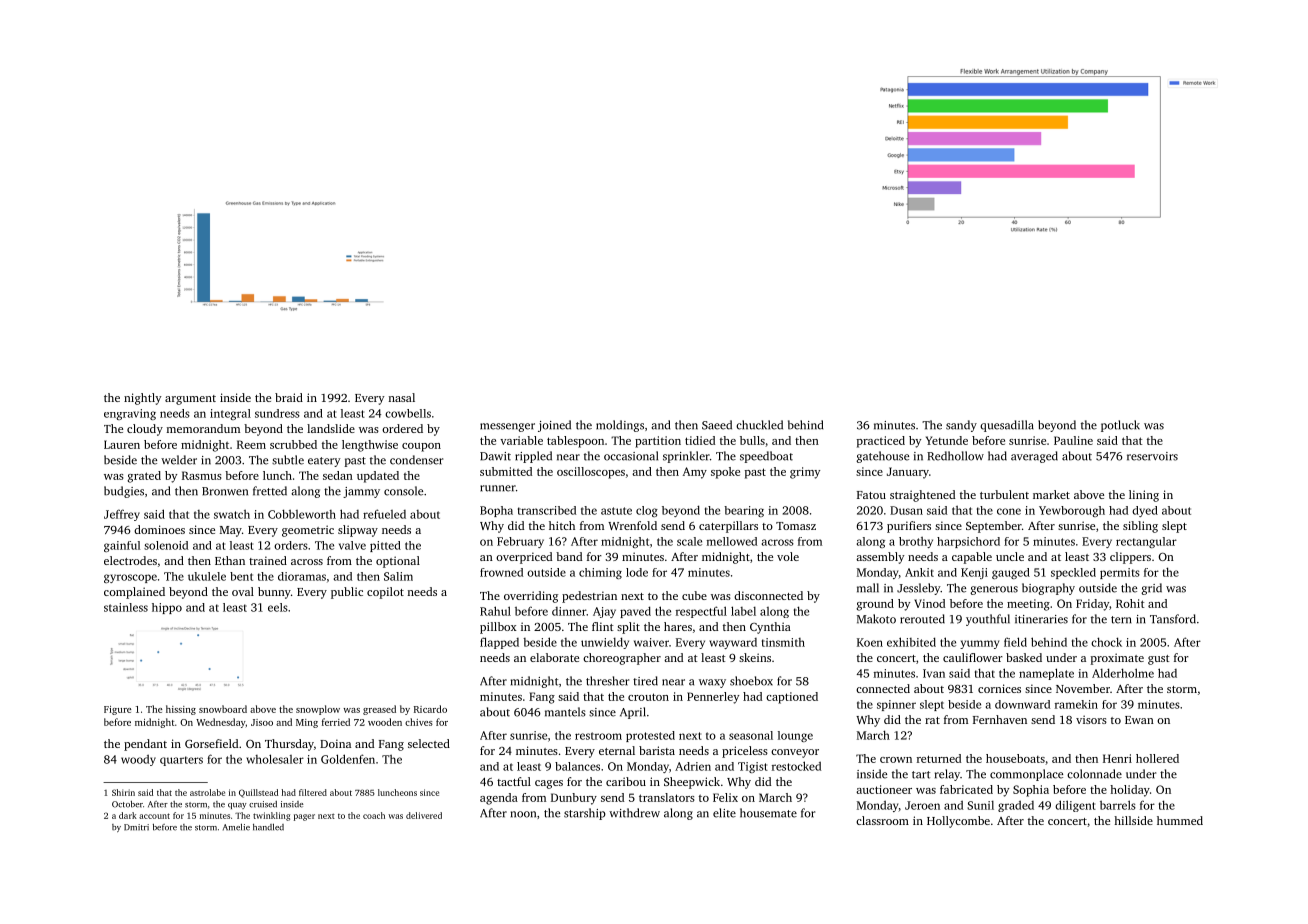  I want to click on mellowed, so click(732, 541).
